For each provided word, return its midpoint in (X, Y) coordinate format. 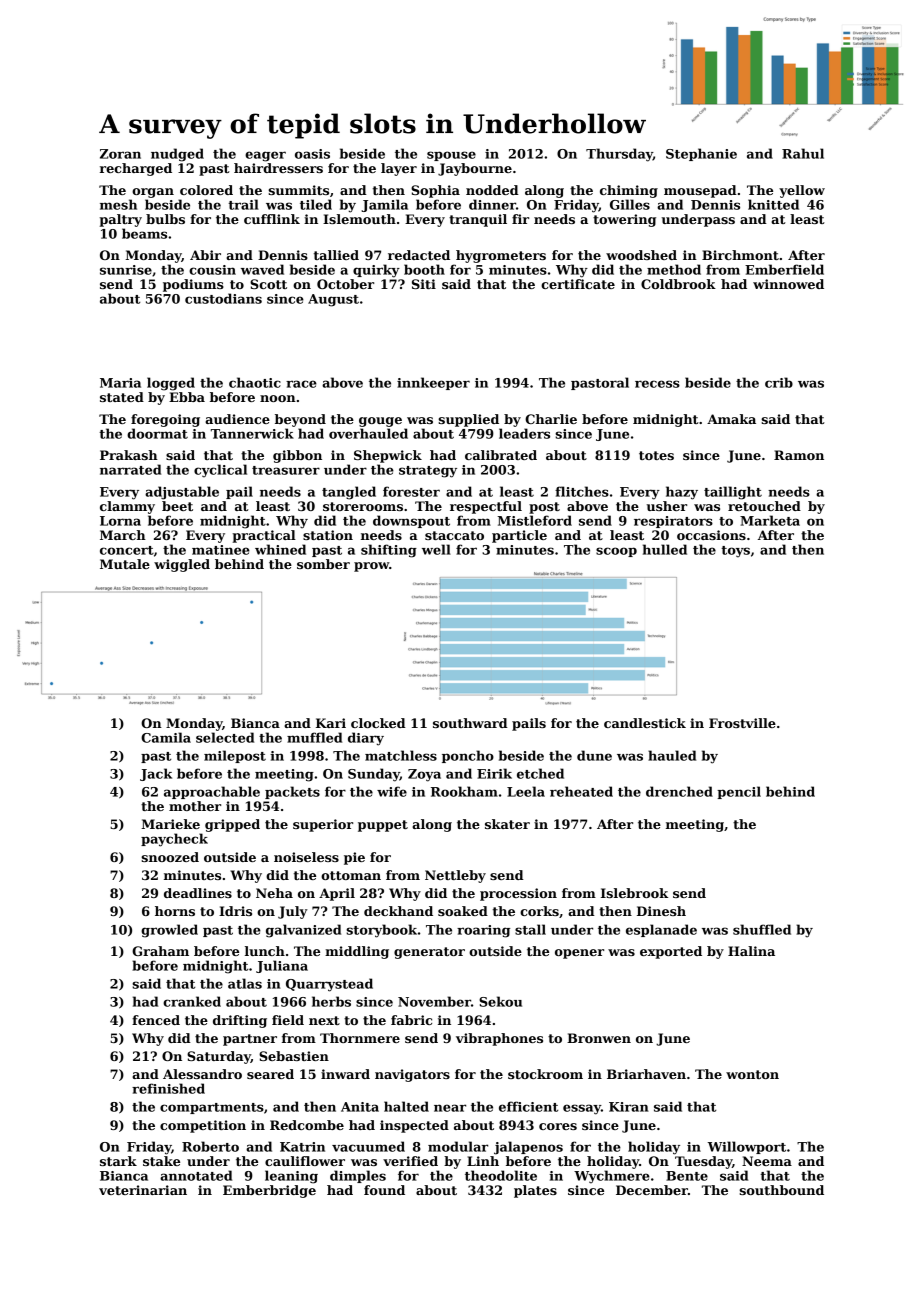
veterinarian (143, 1190)
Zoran (120, 154)
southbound (781, 1190)
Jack (156, 774)
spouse (451, 156)
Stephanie (701, 154)
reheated (581, 791)
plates (535, 1191)
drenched (679, 791)
